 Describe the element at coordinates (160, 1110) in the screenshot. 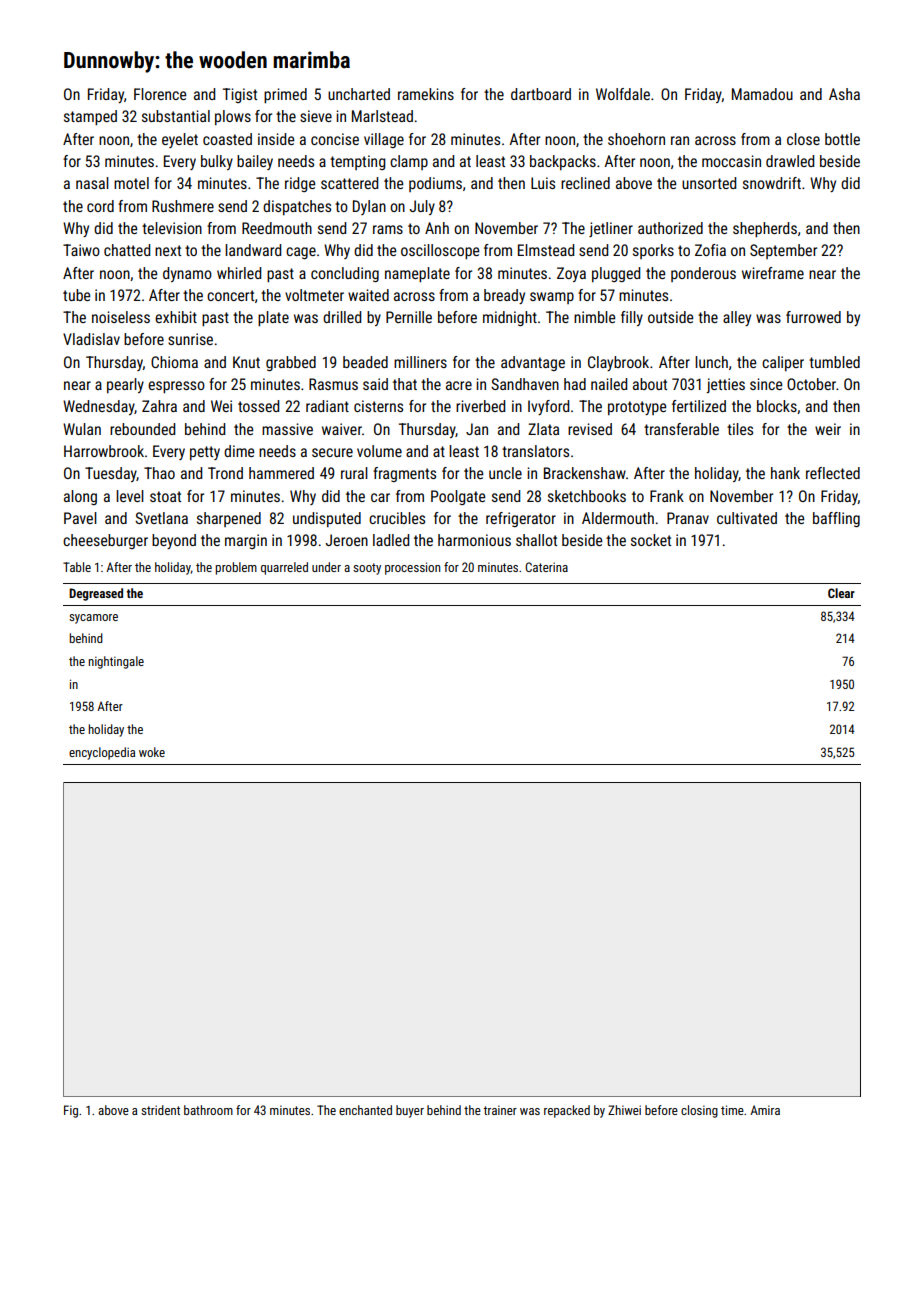

I see `strident` at that location.
